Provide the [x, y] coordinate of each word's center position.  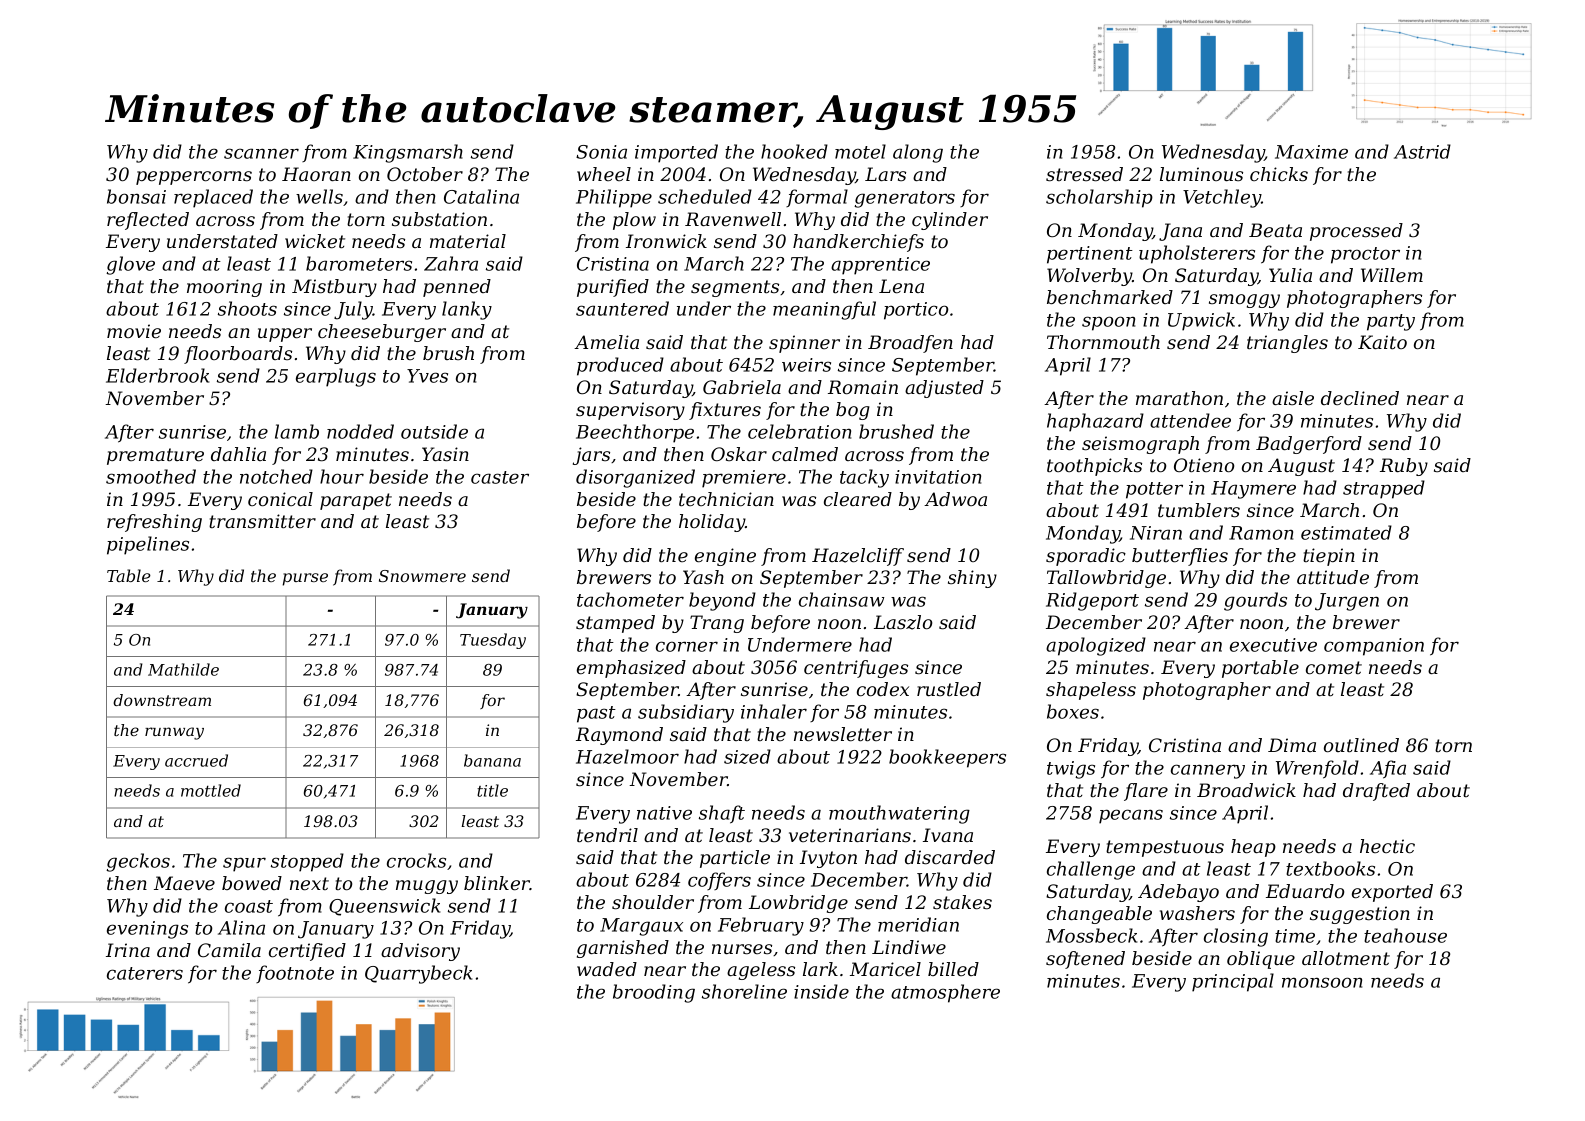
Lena [901, 286]
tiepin [1329, 557]
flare [1146, 792]
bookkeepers [947, 758]
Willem [1392, 275]
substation [439, 219]
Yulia [1290, 275]
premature [155, 456]
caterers [145, 973]
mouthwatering [899, 814]
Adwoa [955, 499]
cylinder [950, 221]
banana [492, 760]
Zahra [451, 263]
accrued [196, 760]
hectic [1387, 846]
